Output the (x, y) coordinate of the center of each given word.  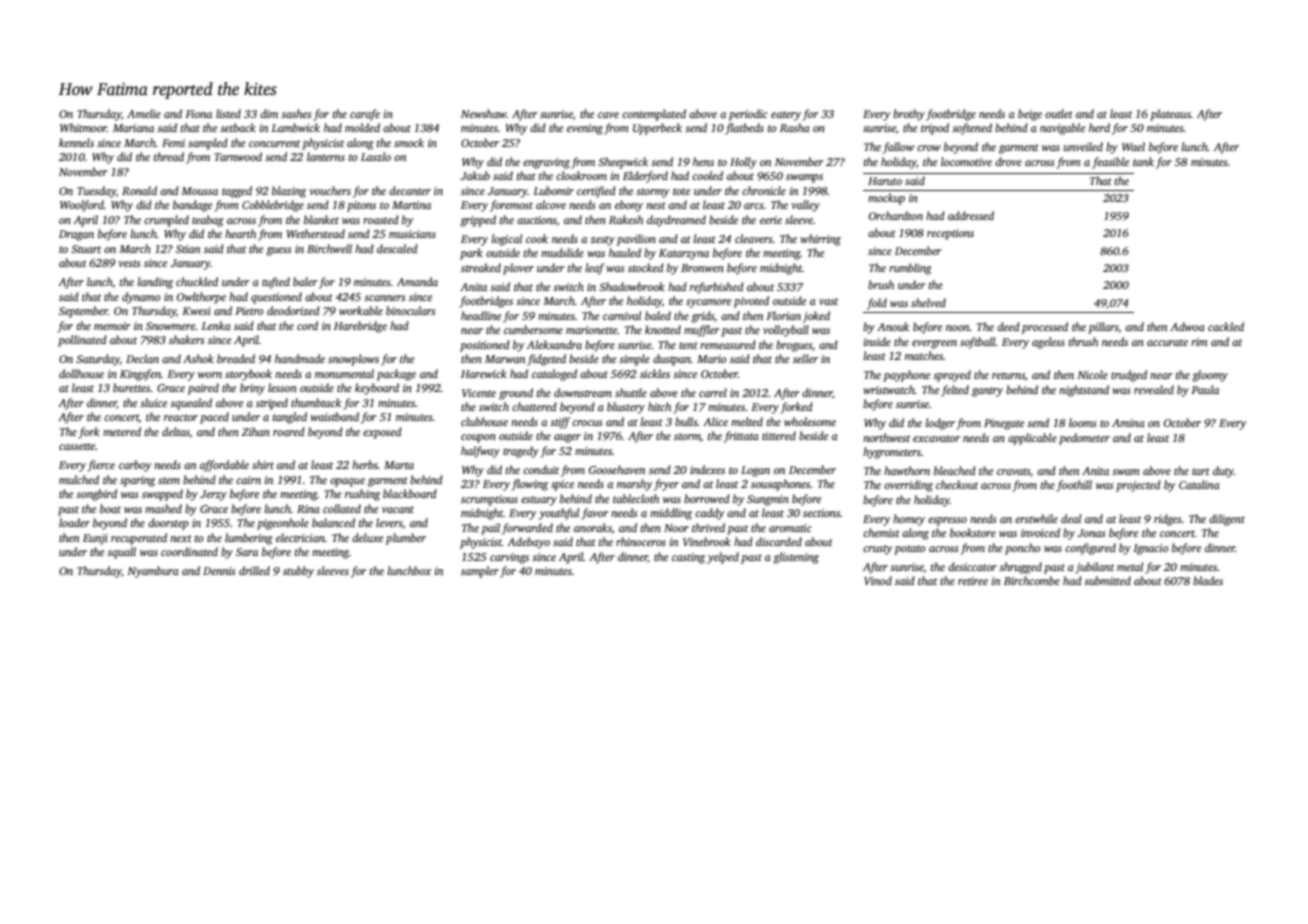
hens (703, 161)
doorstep (168, 524)
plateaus (1170, 115)
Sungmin (768, 500)
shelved (928, 302)
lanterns (326, 156)
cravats (1013, 471)
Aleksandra (554, 344)
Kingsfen (140, 375)
